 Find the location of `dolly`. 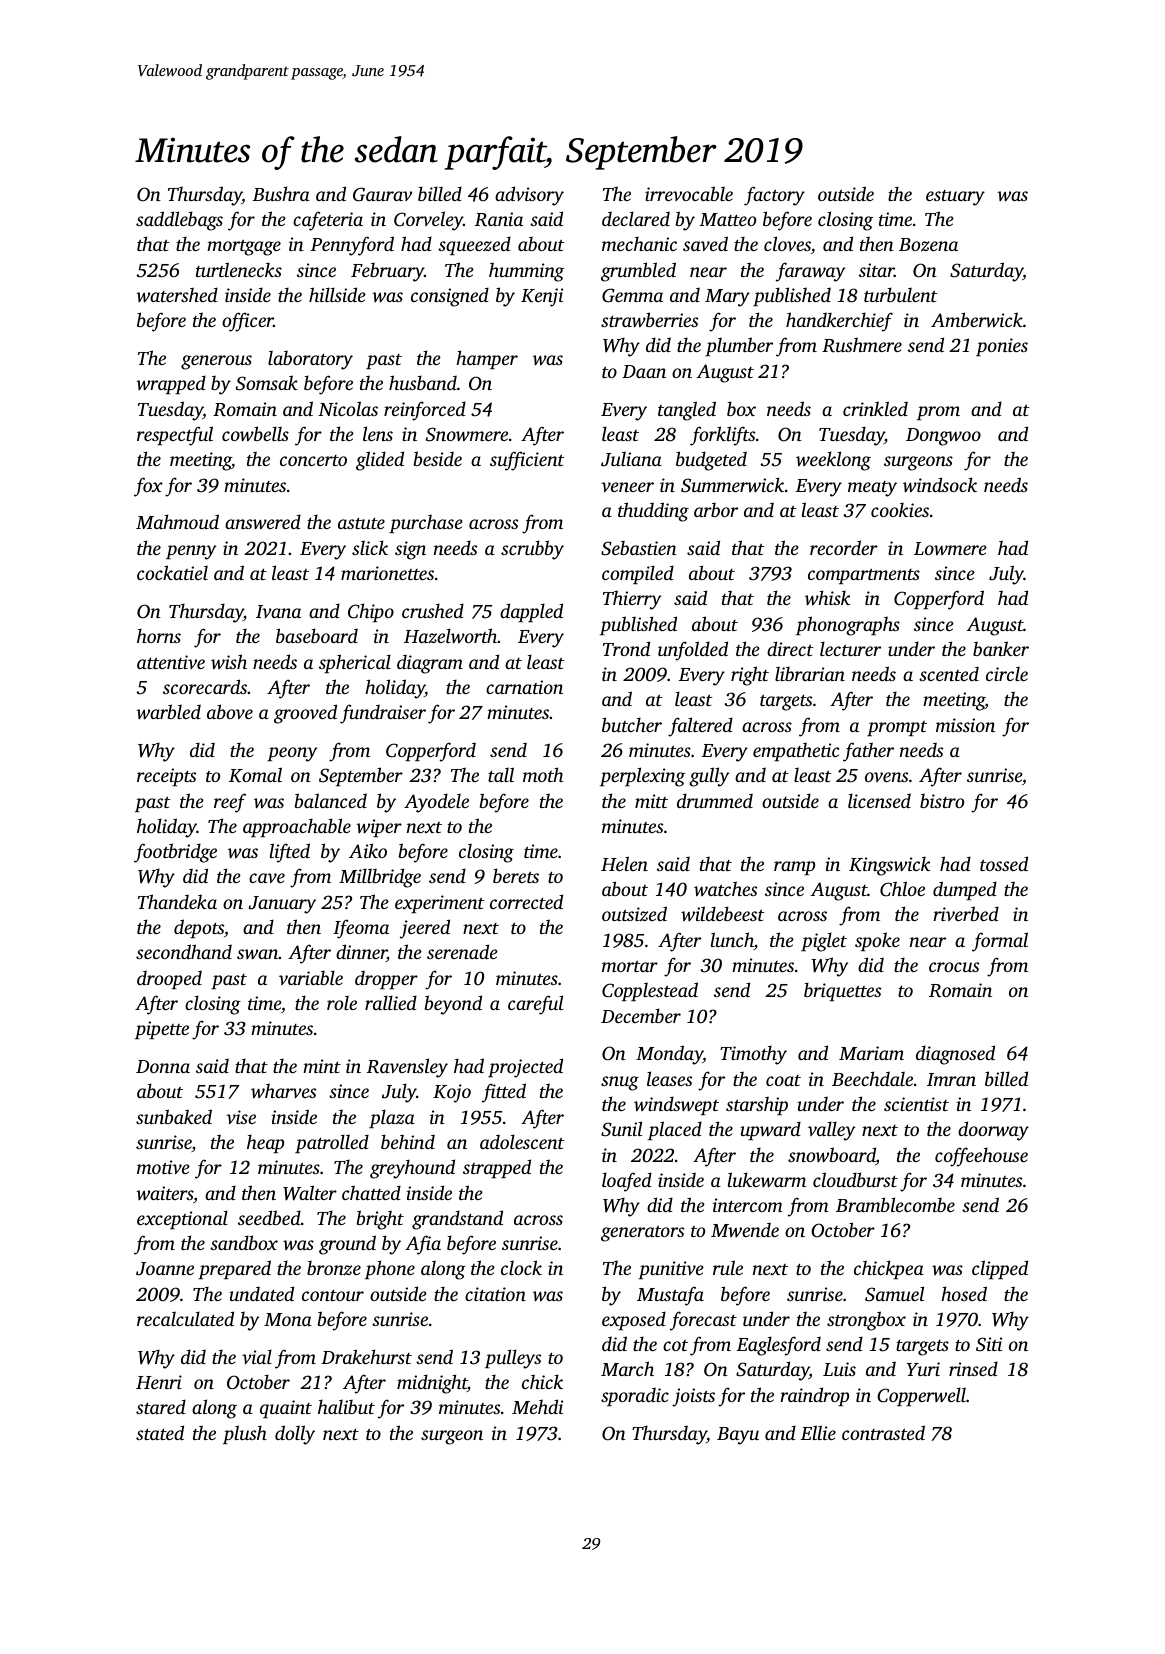

dolly is located at coordinates (295, 1435).
